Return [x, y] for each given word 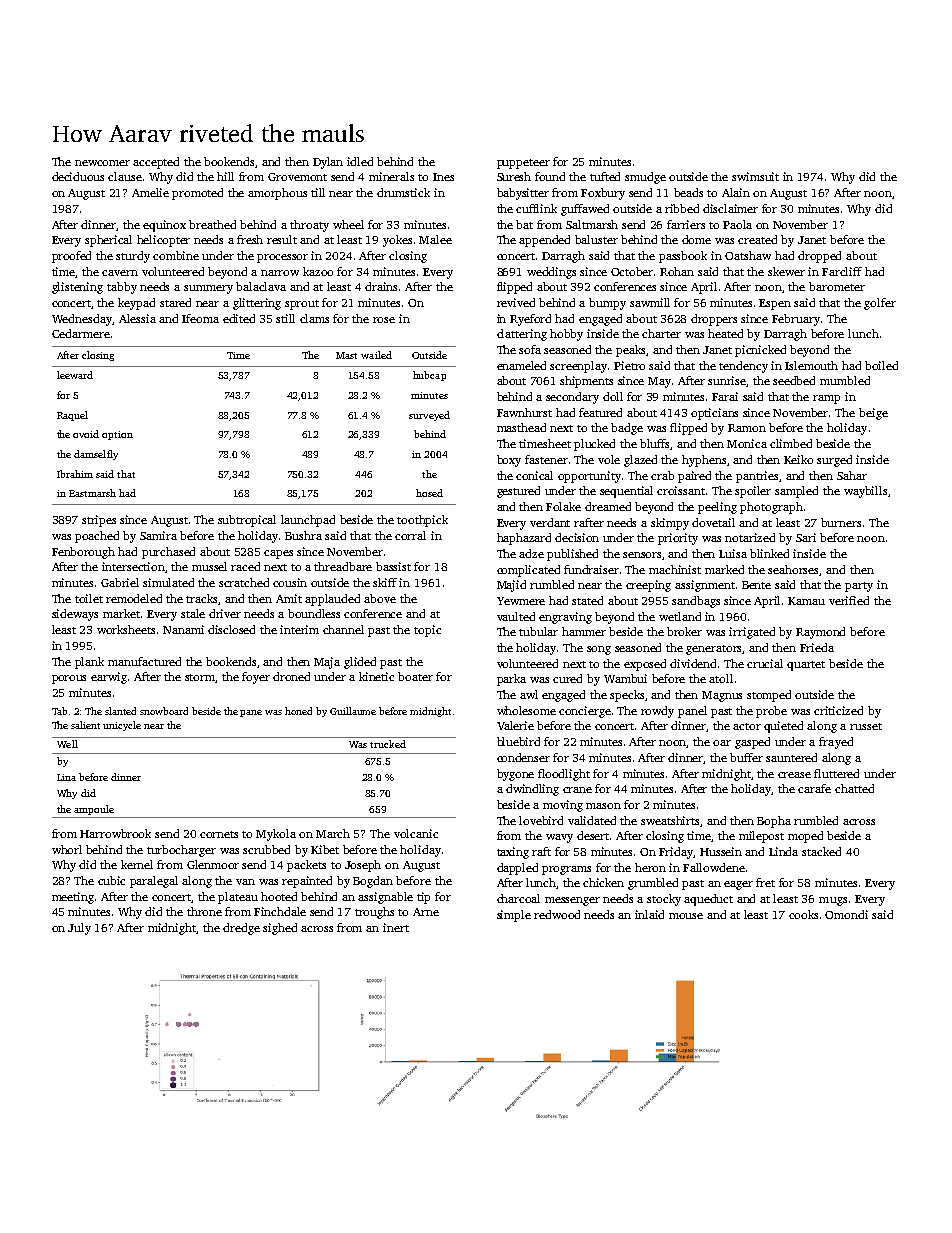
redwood [557, 914]
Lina [66, 777]
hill [225, 176]
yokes [397, 241]
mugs [833, 901]
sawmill [650, 302]
